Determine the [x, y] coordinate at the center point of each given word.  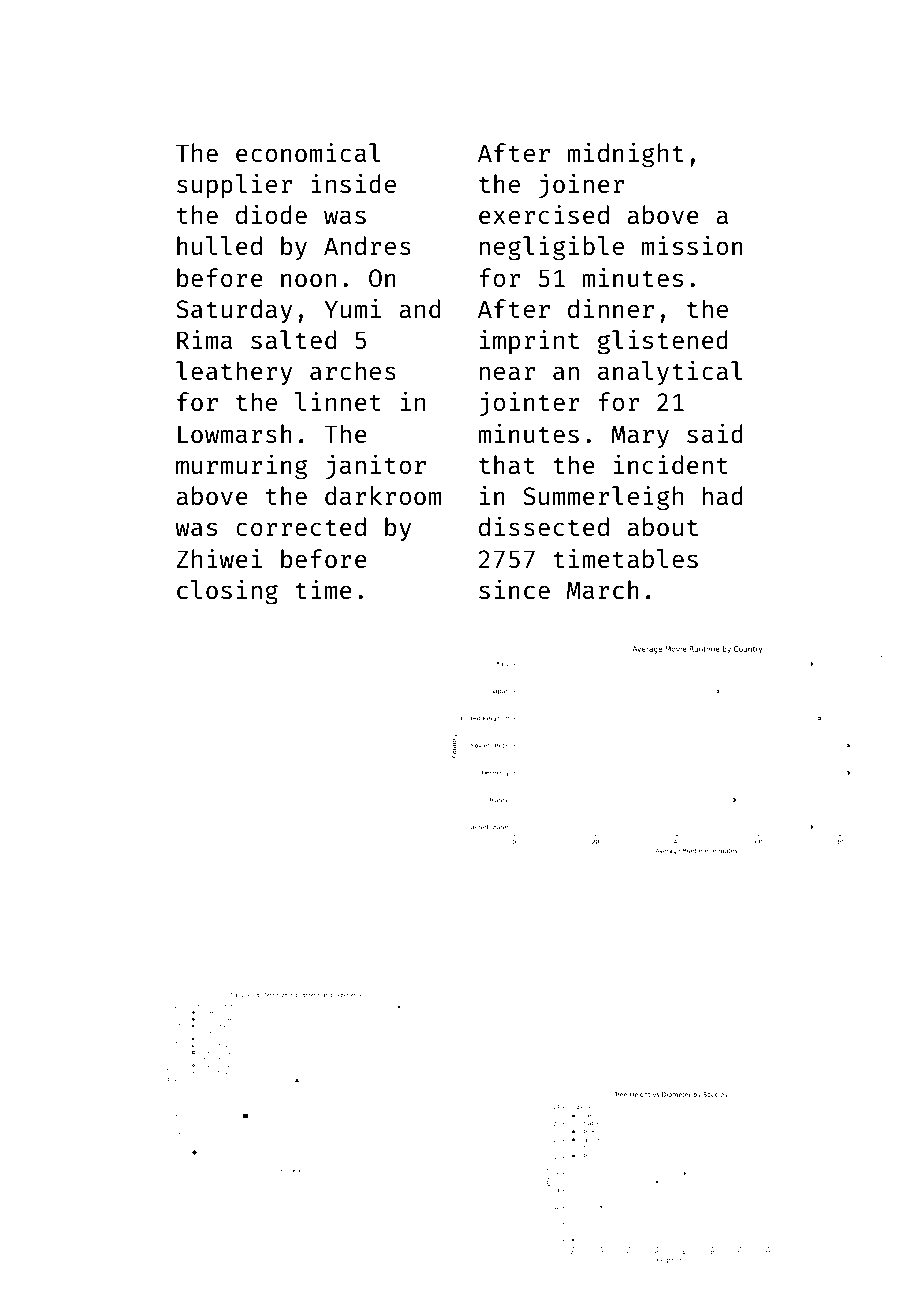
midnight [625, 155]
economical [308, 152]
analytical [670, 372]
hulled [219, 245]
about [662, 526]
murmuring [242, 467]
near [507, 373]
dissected [544, 526]
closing [227, 592]
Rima [204, 339]
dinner [611, 308]
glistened [663, 342]
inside [353, 183]
